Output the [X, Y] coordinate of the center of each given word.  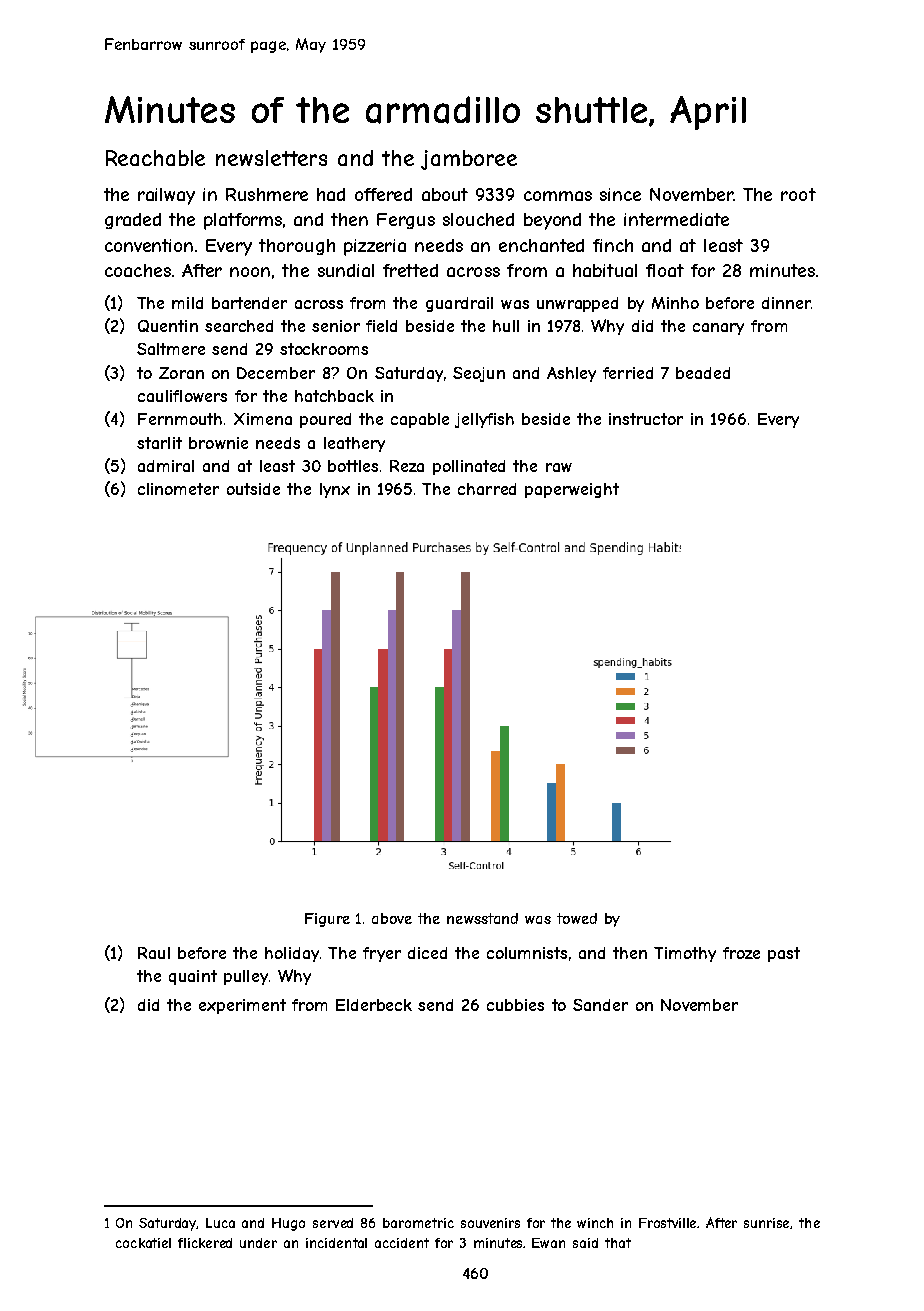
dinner [786, 303]
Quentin [168, 326]
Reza [407, 466]
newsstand [482, 918]
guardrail [459, 304]
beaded [703, 373]
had [331, 194]
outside [253, 489]
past [784, 954]
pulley [246, 977]
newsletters [271, 158]
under [258, 1243]
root [798, 194]
